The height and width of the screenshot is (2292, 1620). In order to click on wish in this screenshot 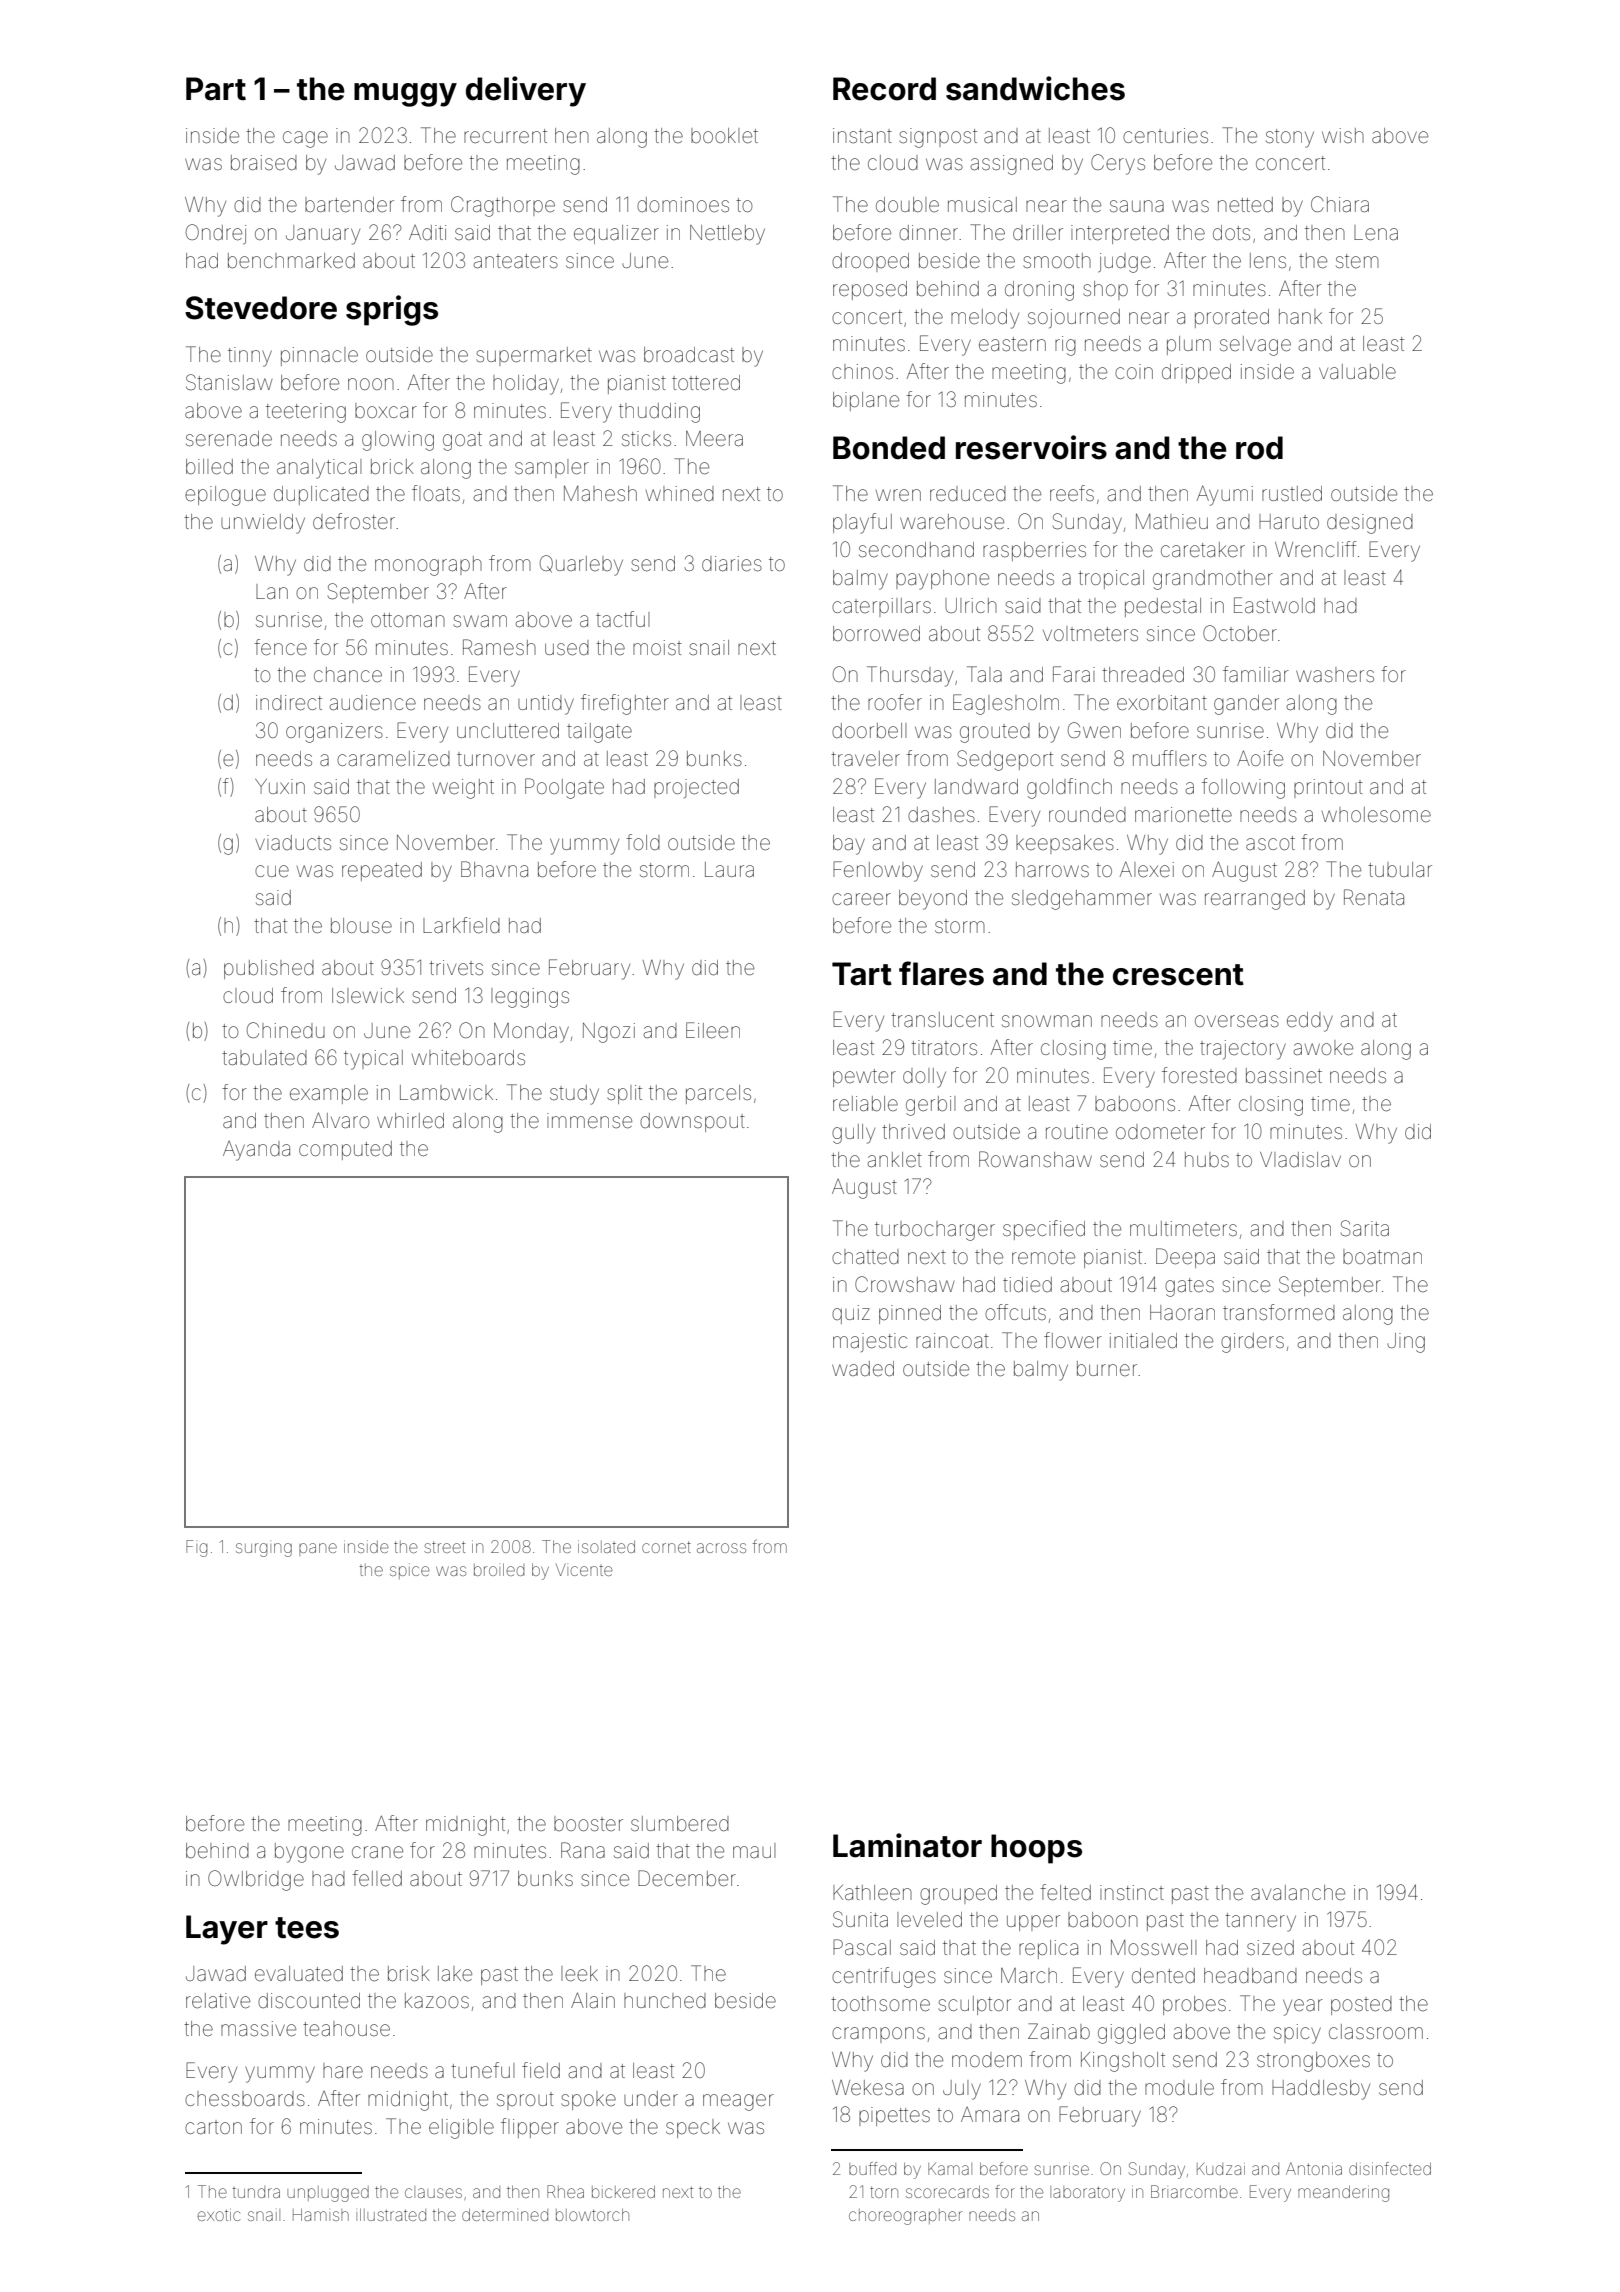, I will do `click(1343, 135)`.
